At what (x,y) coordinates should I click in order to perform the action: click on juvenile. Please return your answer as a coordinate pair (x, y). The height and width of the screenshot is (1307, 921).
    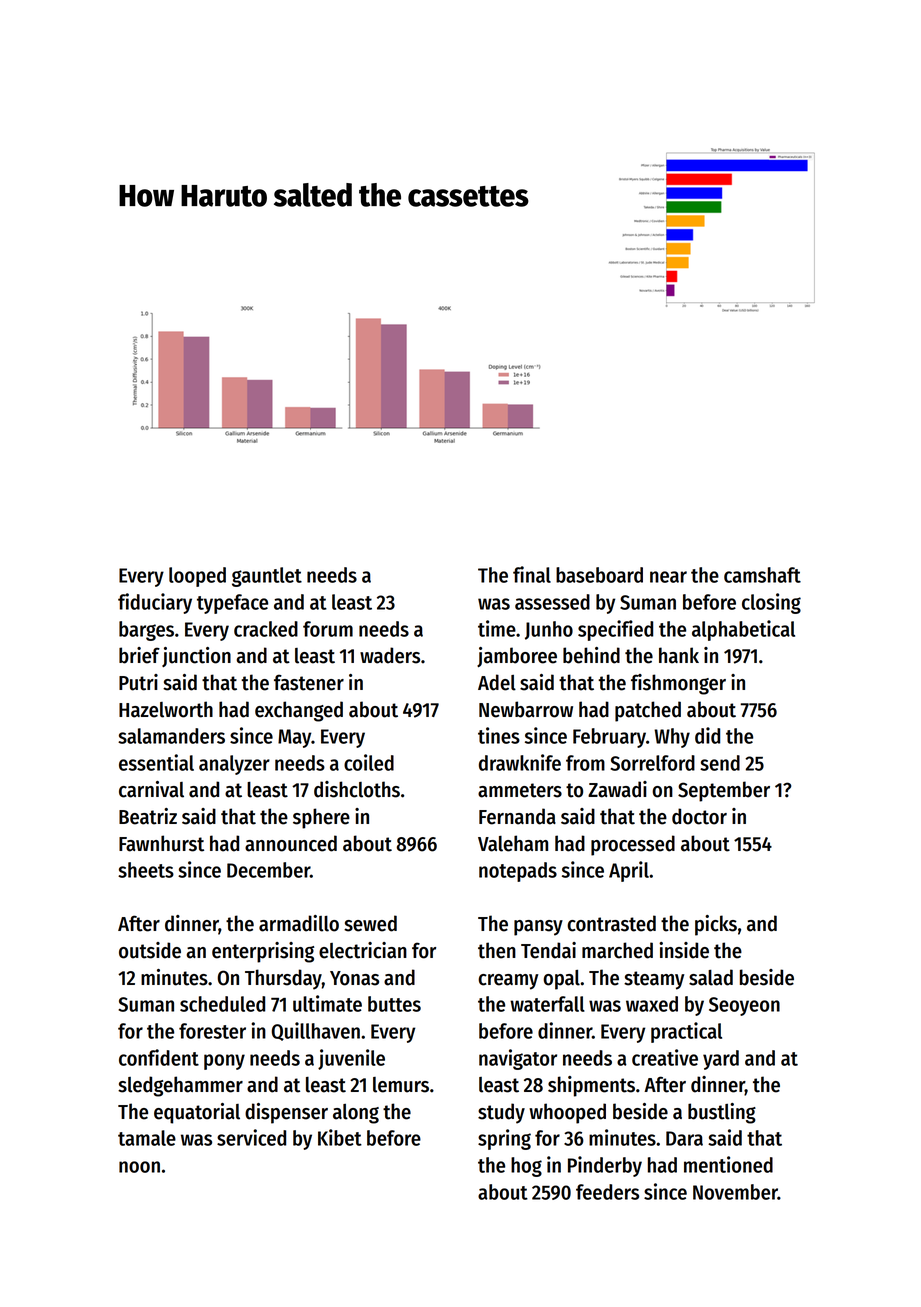
    Looking at the image, I should click on (351, 1059).
